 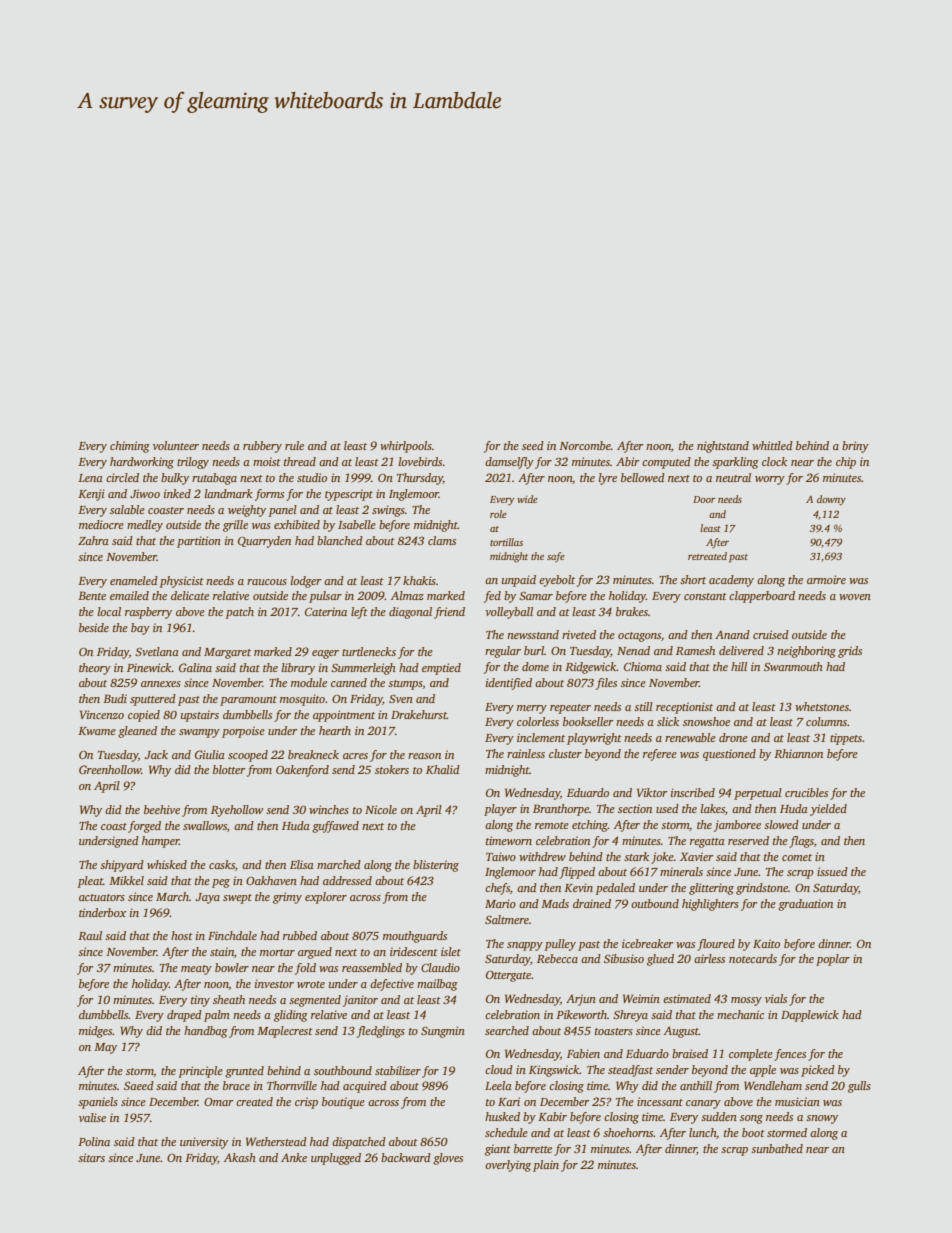 What do you see at coordinates (502, 1116) in the image?
I see `husked` at bounding box center [502, 1116].
